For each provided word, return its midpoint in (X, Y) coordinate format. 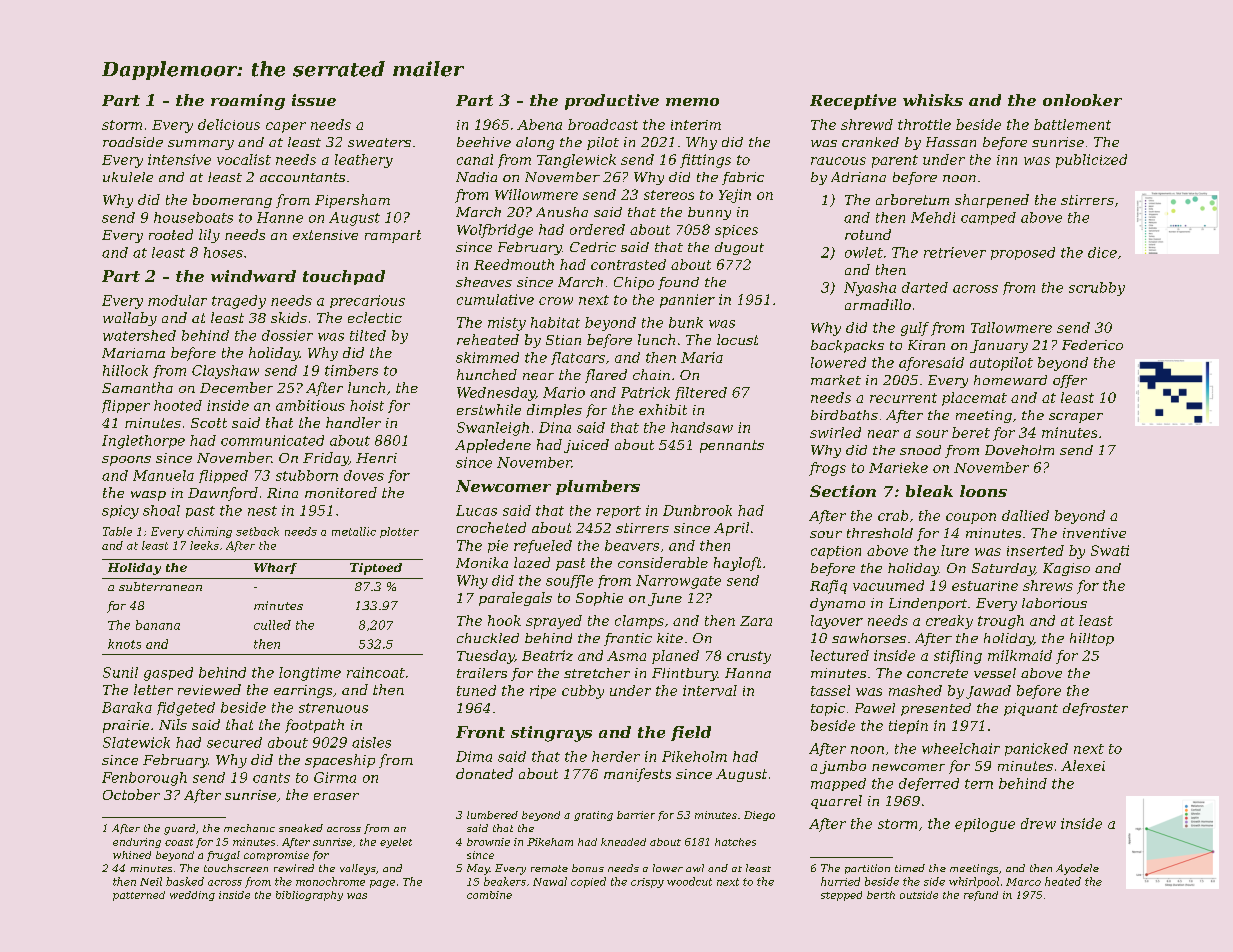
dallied (1025, 515)
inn (1007, 160)
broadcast (603, 124)
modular (177, 300)
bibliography (309, 896)
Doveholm (1019, 450)
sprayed (554, 622)
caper (286, 127)
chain (651, 374)
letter (153, 689)
